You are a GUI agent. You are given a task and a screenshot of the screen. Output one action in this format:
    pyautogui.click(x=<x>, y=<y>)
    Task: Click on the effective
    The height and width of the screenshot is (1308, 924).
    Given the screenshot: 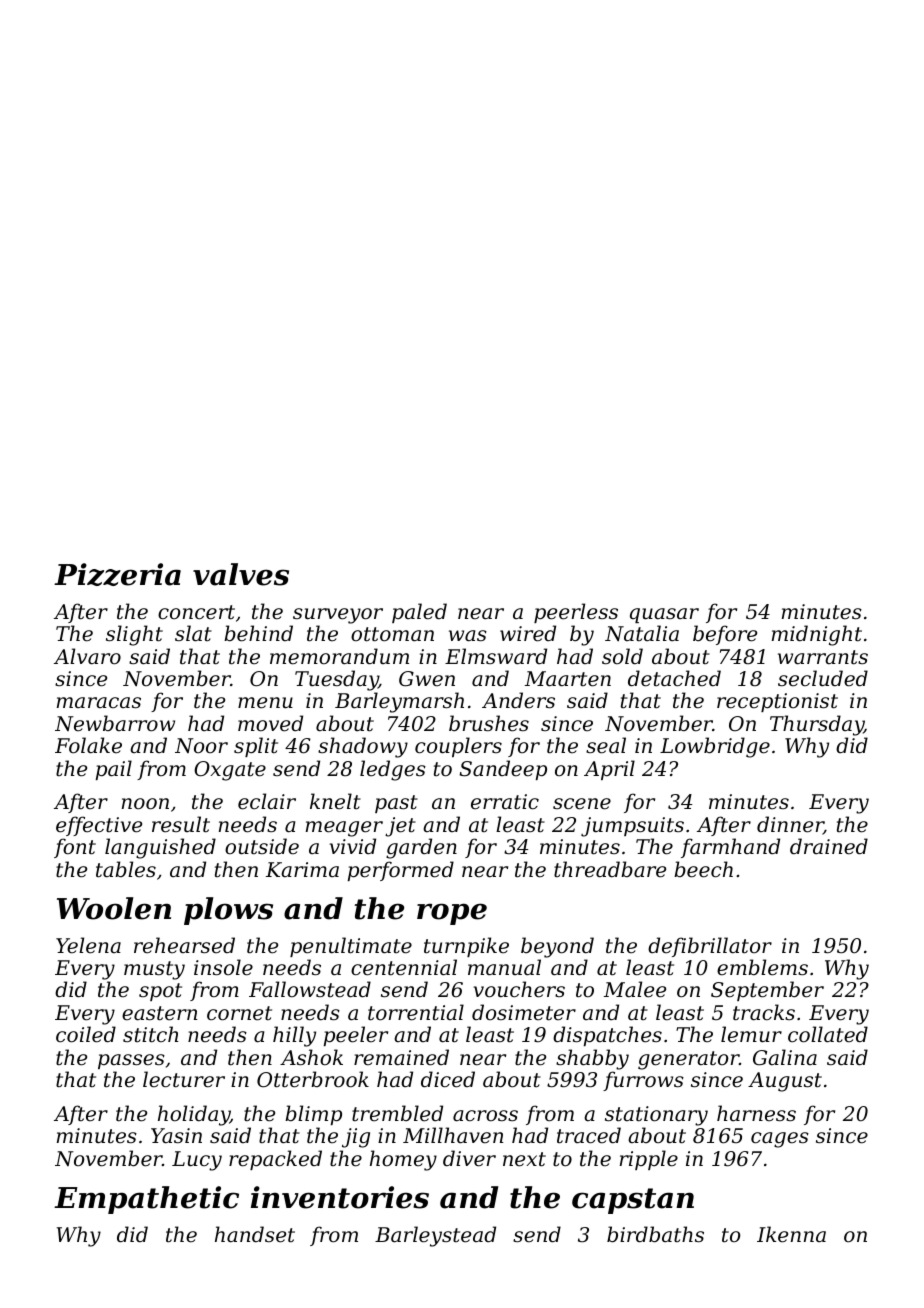 What is the action you would take?
    pyautogui.click(x=99, y=826)
